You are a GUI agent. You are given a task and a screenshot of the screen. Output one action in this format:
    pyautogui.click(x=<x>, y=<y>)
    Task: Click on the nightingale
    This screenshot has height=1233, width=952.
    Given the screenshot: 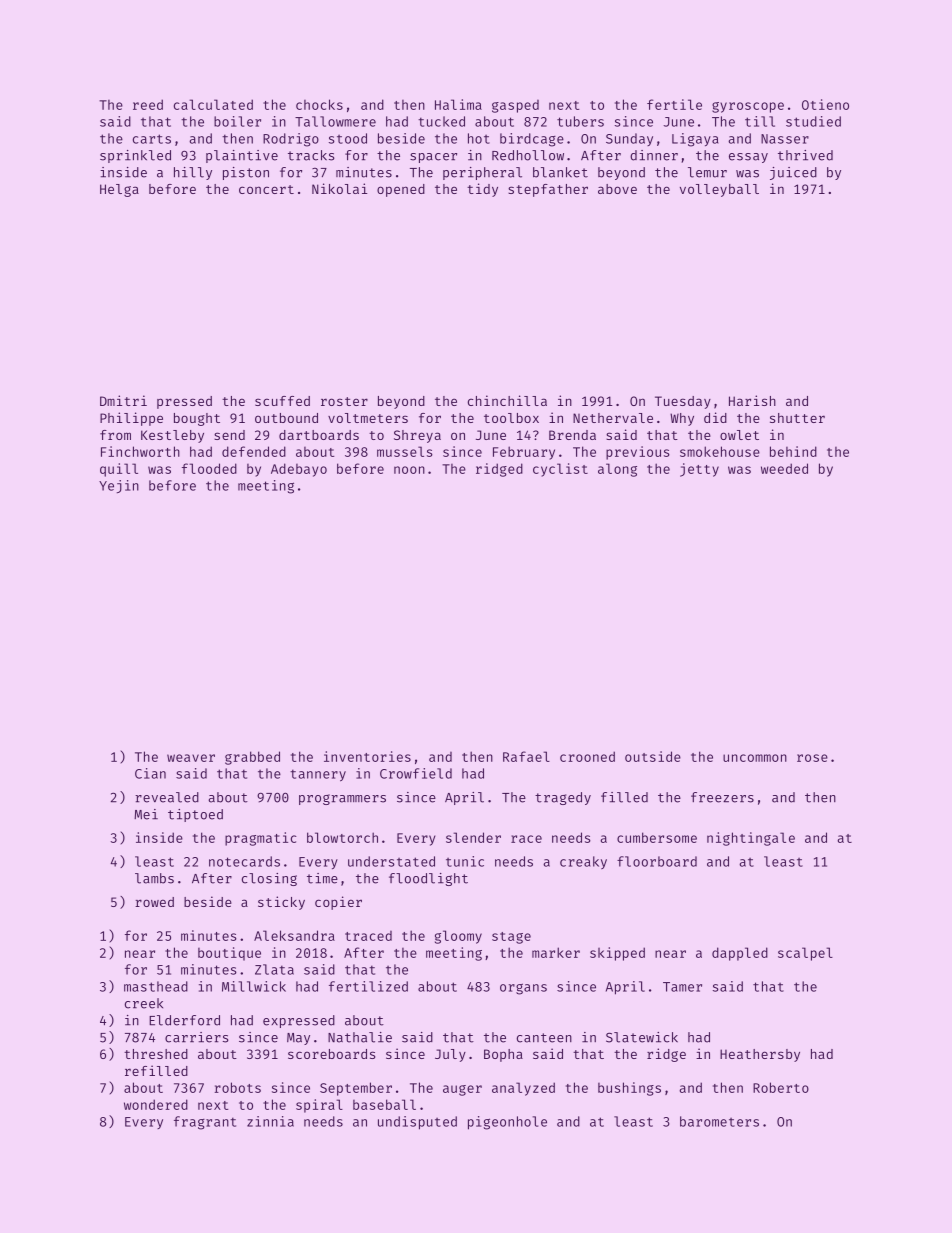 What is the action you would take?
    pyautogui.click(x=751, y=839)
